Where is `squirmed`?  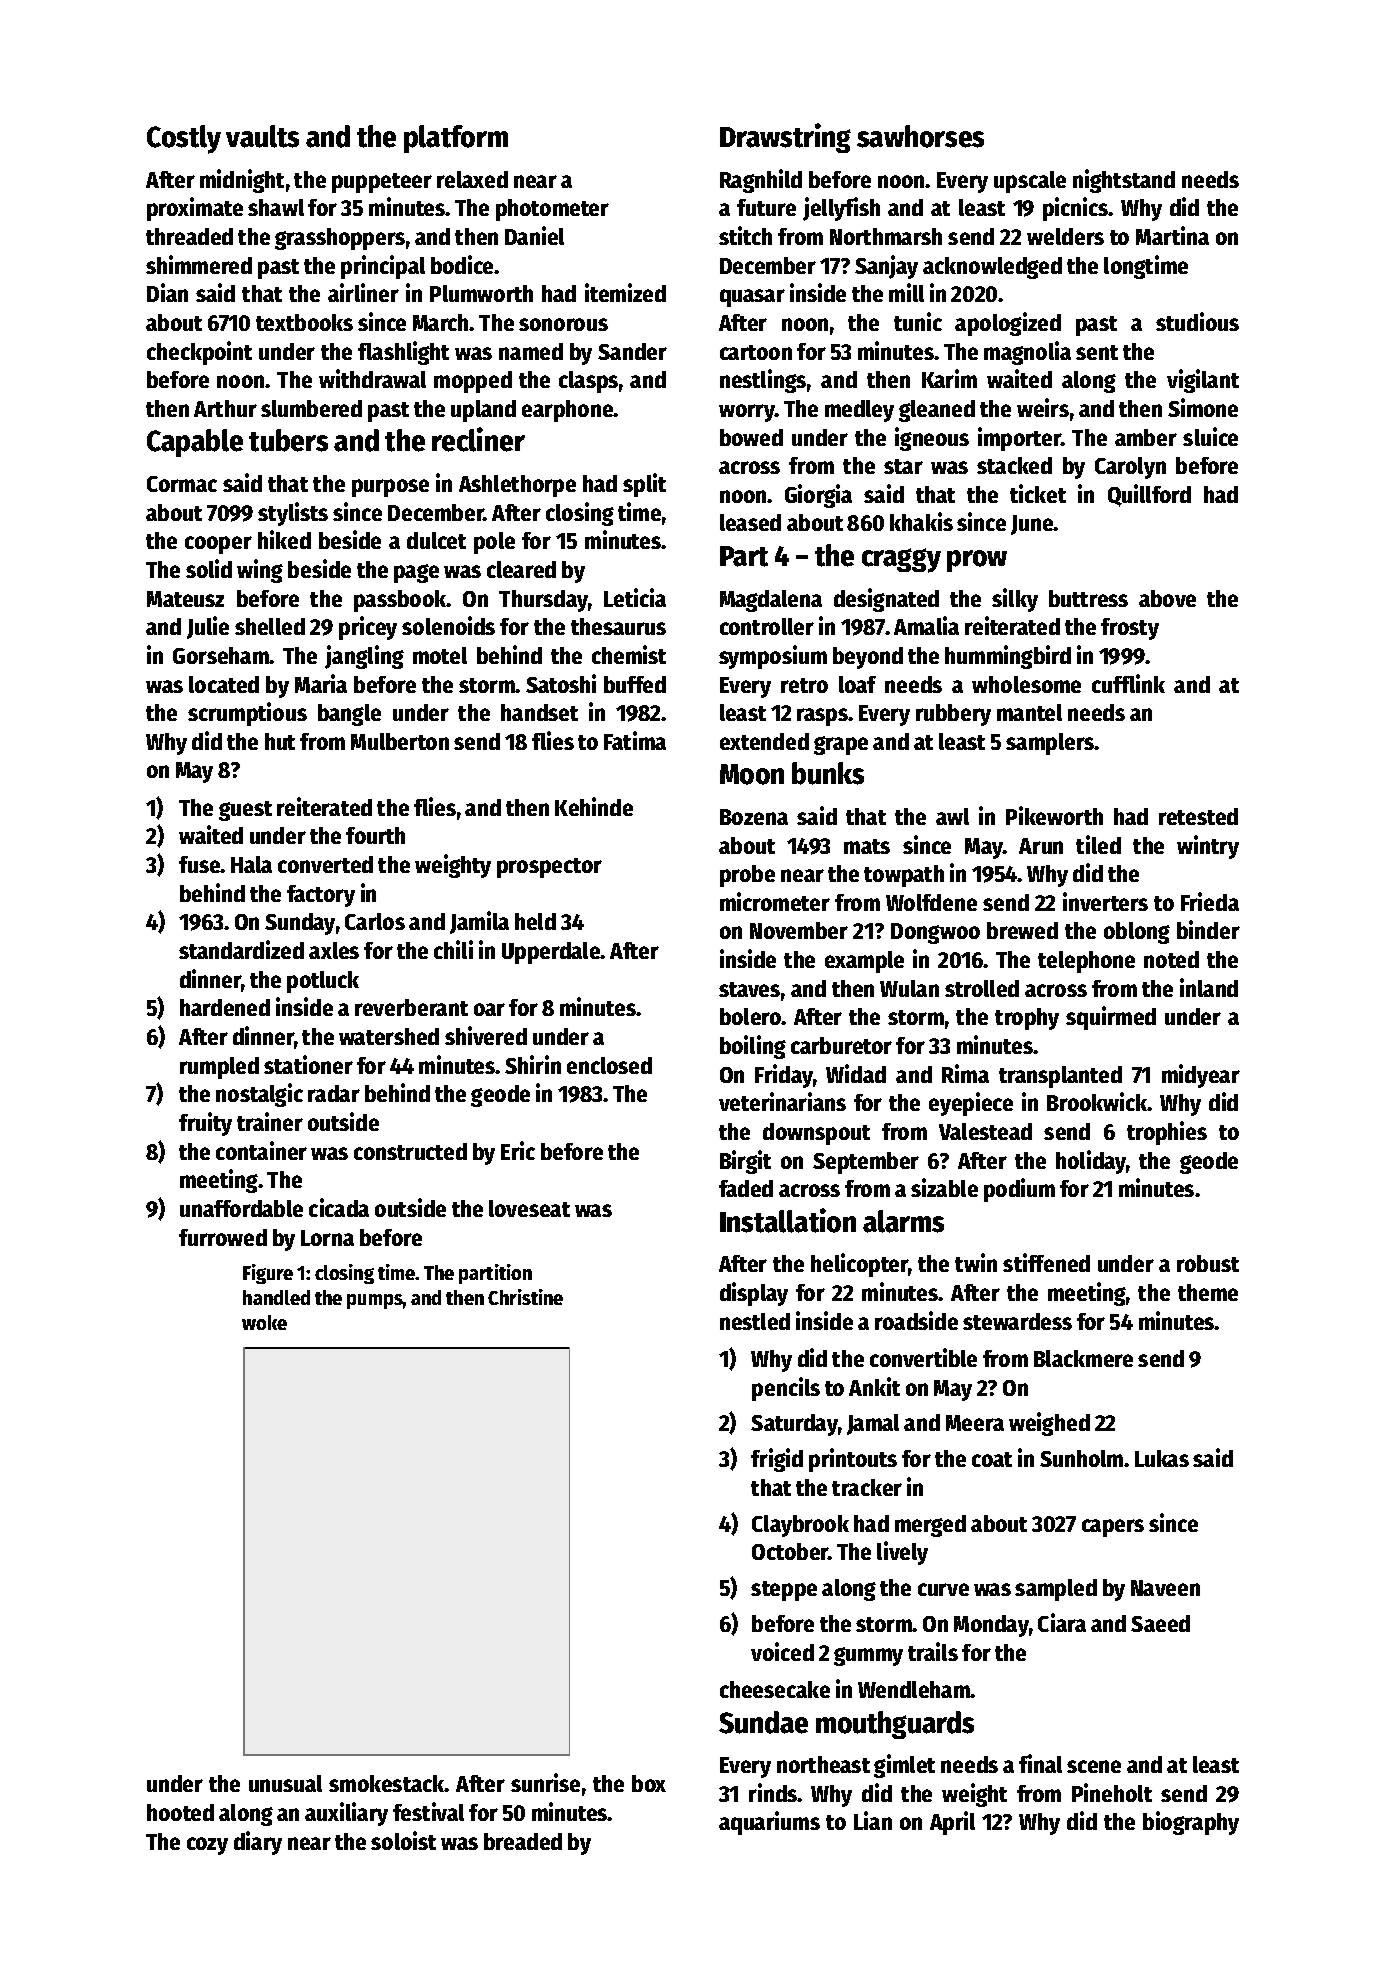
squirmed is located at coordinates (1111, 1018).
